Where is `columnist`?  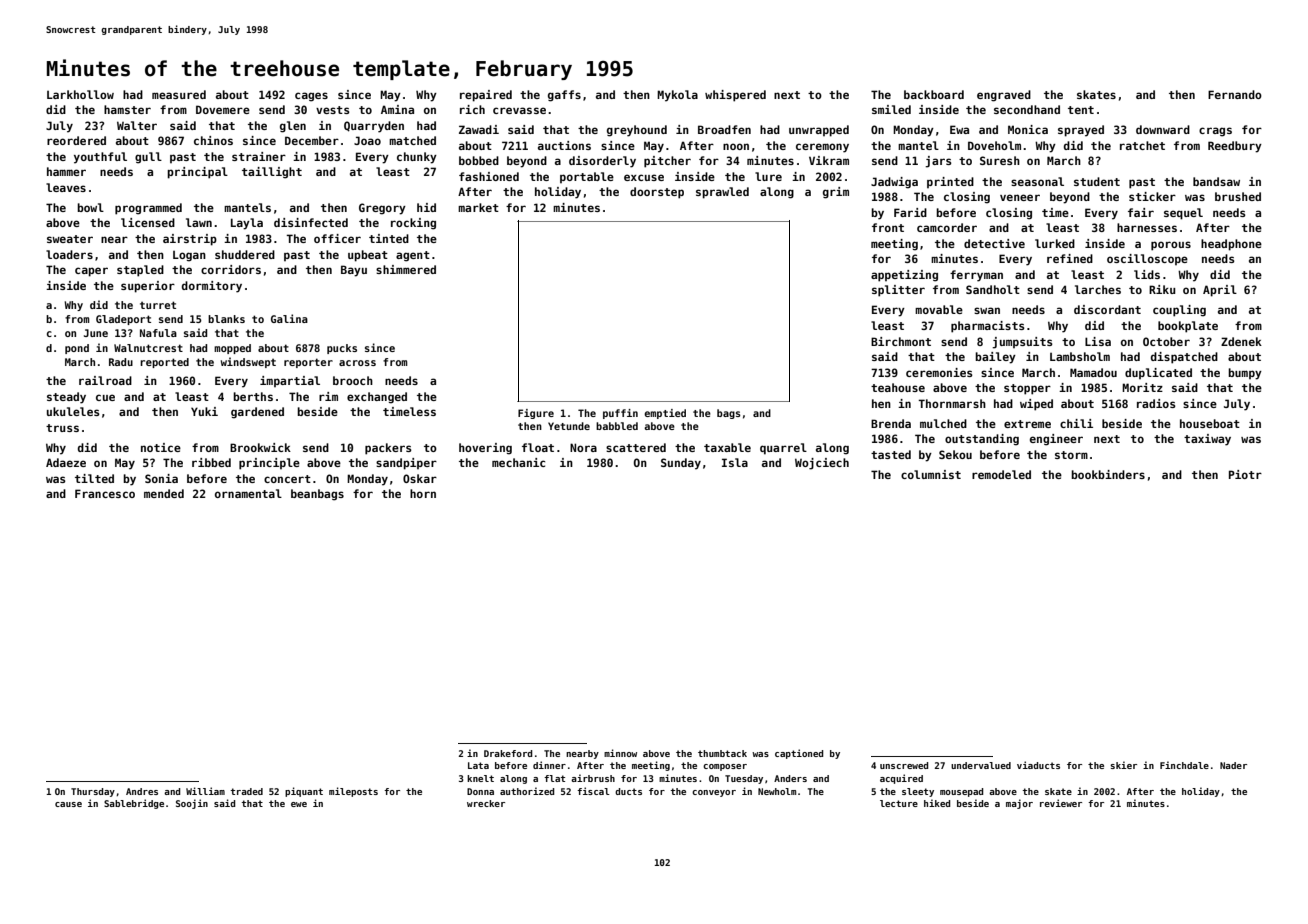 columnist is located at coordinates (931, 474).
